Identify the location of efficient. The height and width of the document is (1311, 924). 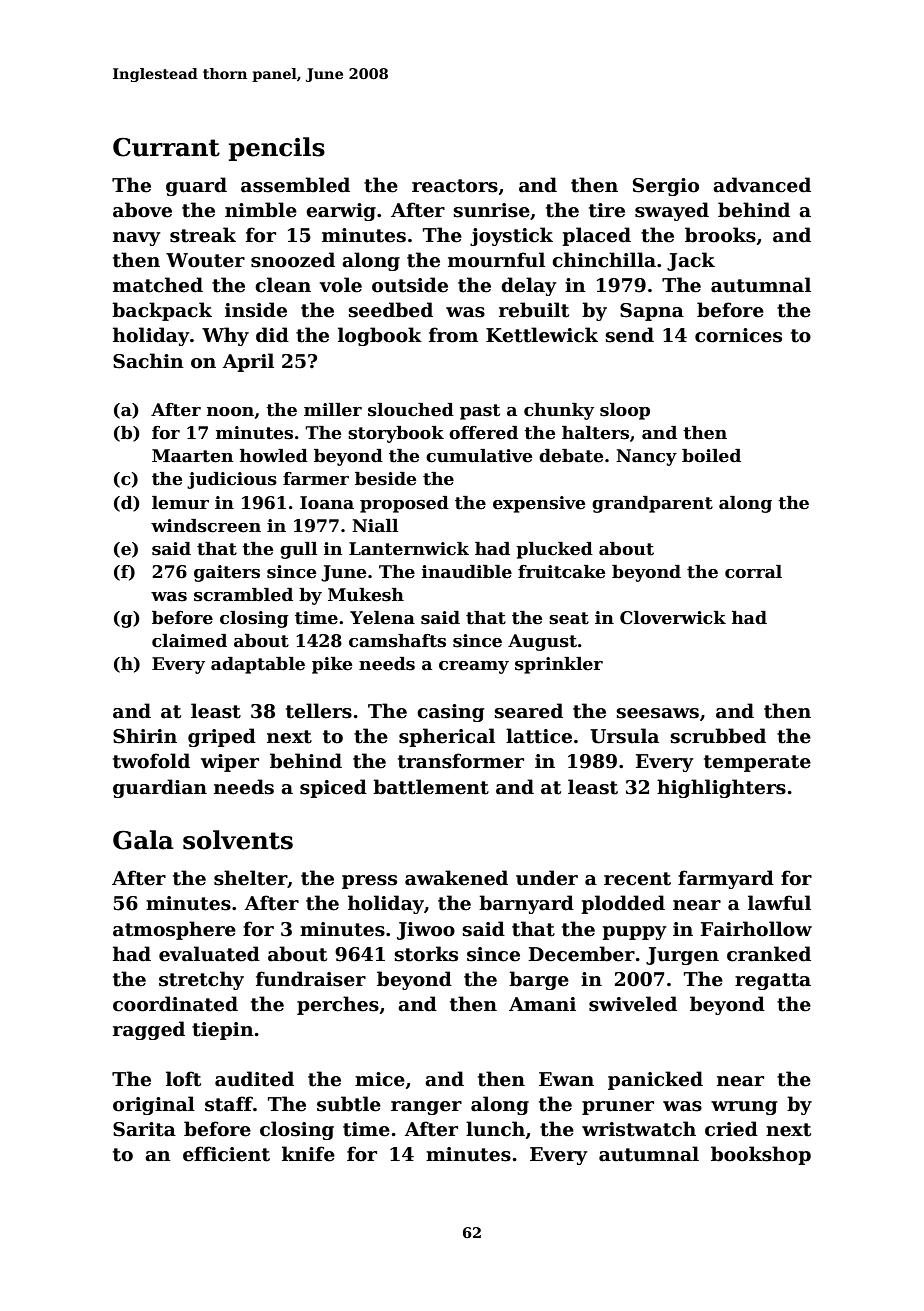
(226, 1154).
